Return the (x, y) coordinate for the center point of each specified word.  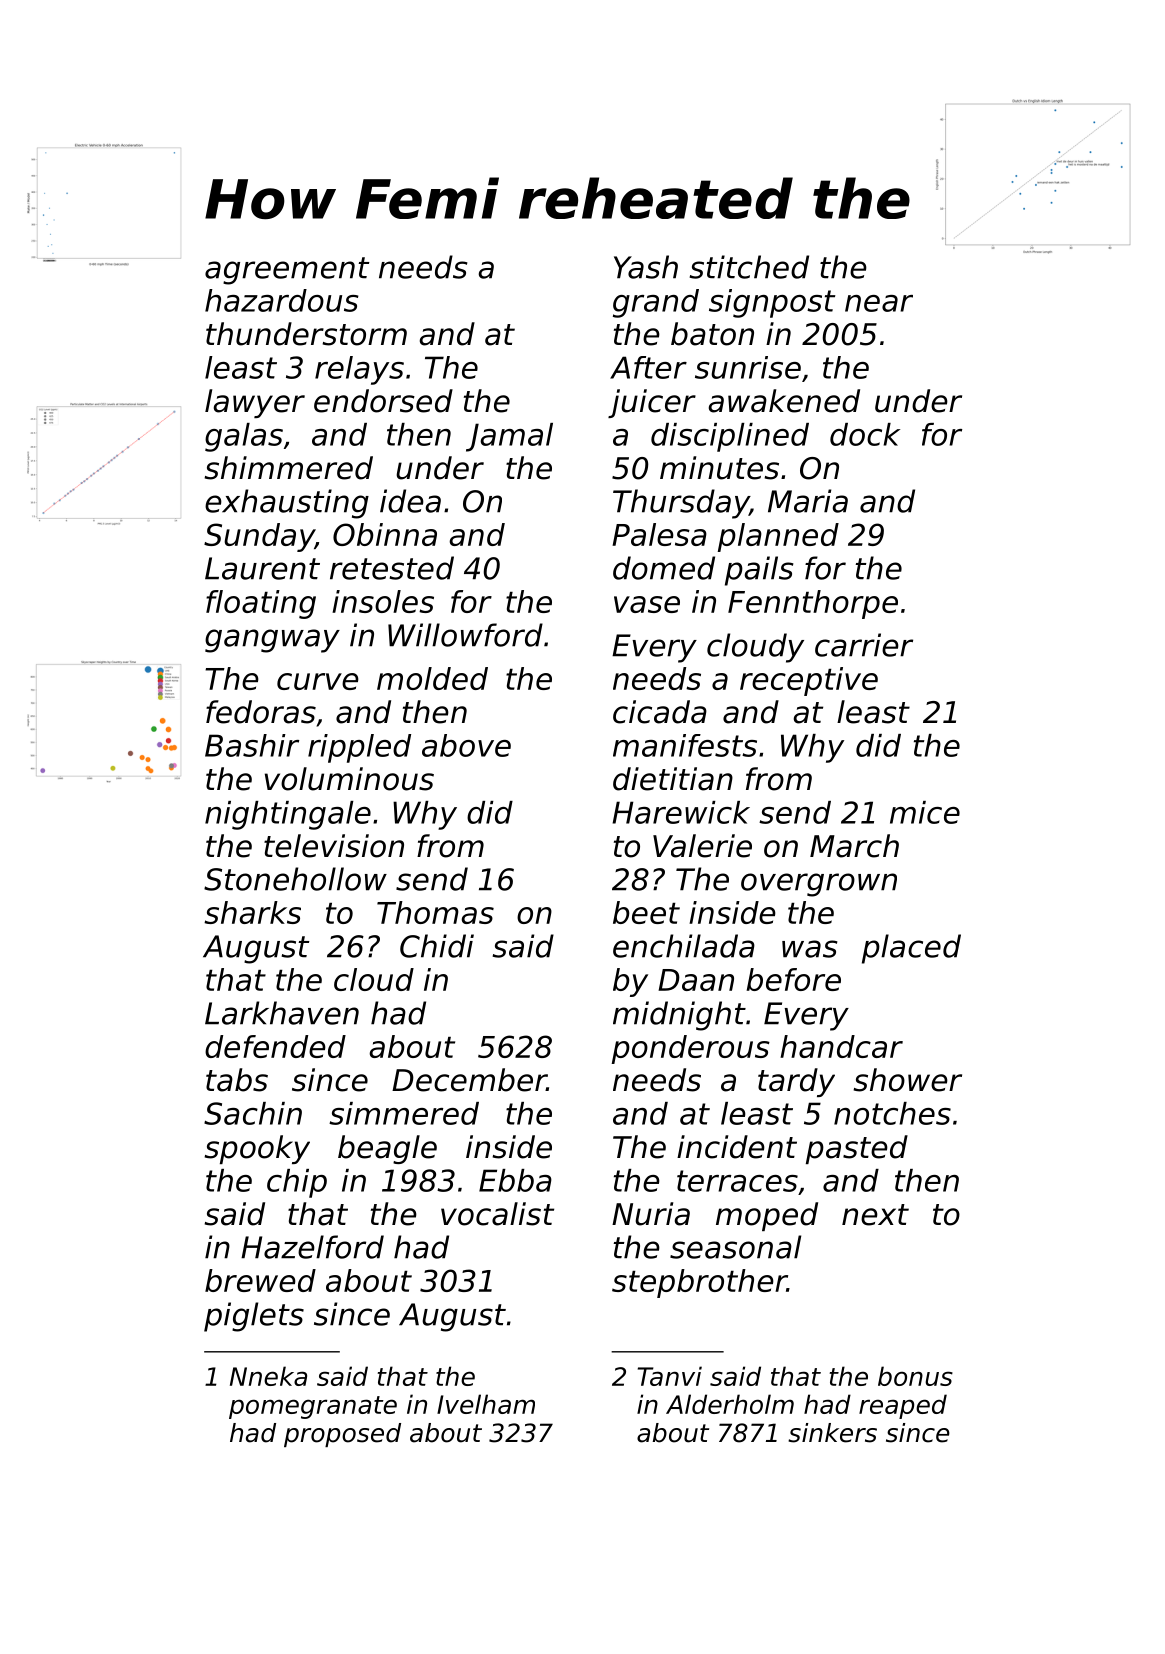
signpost (772, 303)
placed (911, 949)
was (810, 949)
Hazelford (312, 1247)
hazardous (282, 300)
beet (646, 912)
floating (261, 604)
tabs (237, 1080)
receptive (809, 681)
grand (656, 303)
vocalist (497, 1214)
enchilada (684, 946)
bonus (915, 1376)
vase (647, 604)
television (334, 846)
